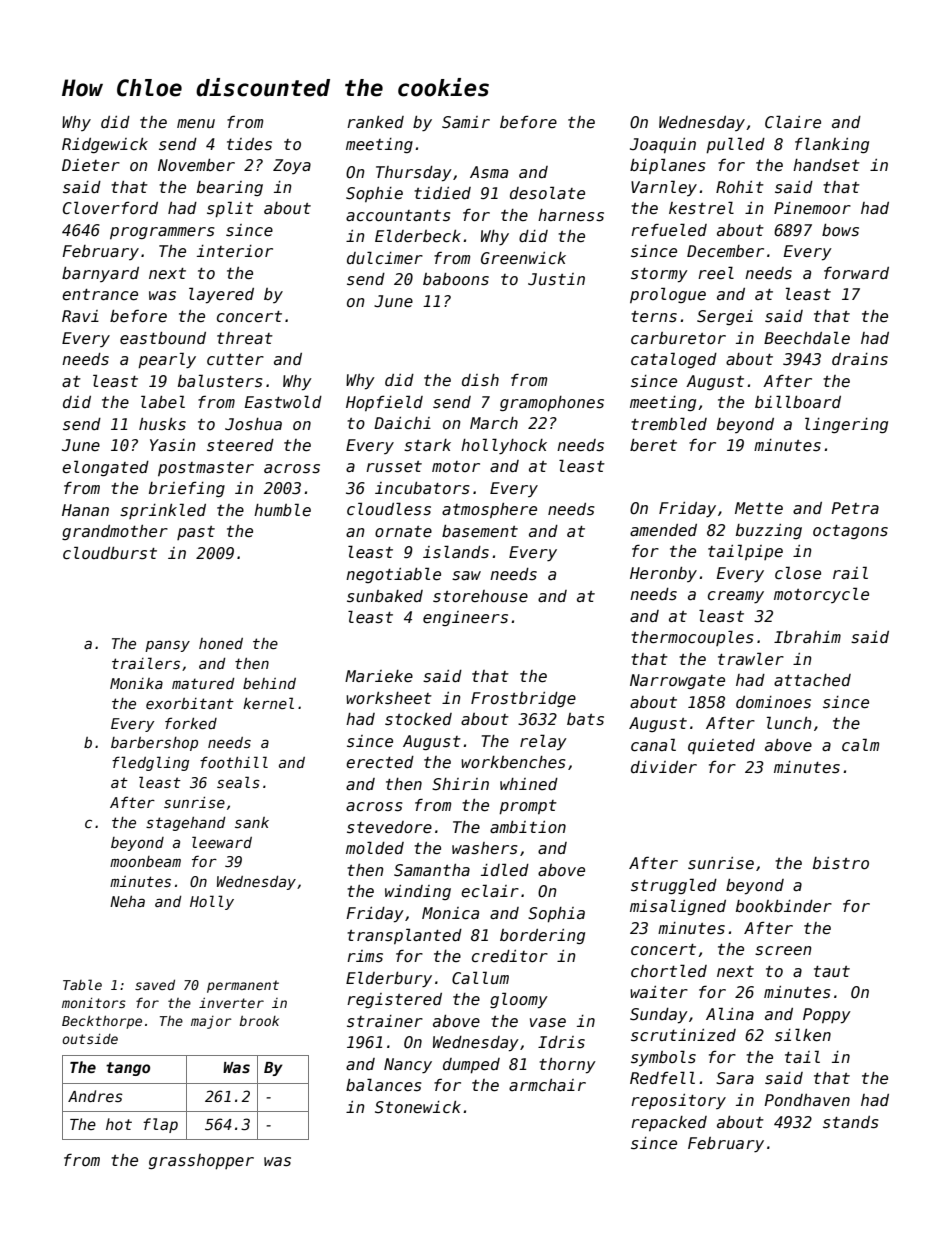  What do you see at coordinates (235, 360) in the screenshot?
I see `cutter` at bounding box center [235, 360].
